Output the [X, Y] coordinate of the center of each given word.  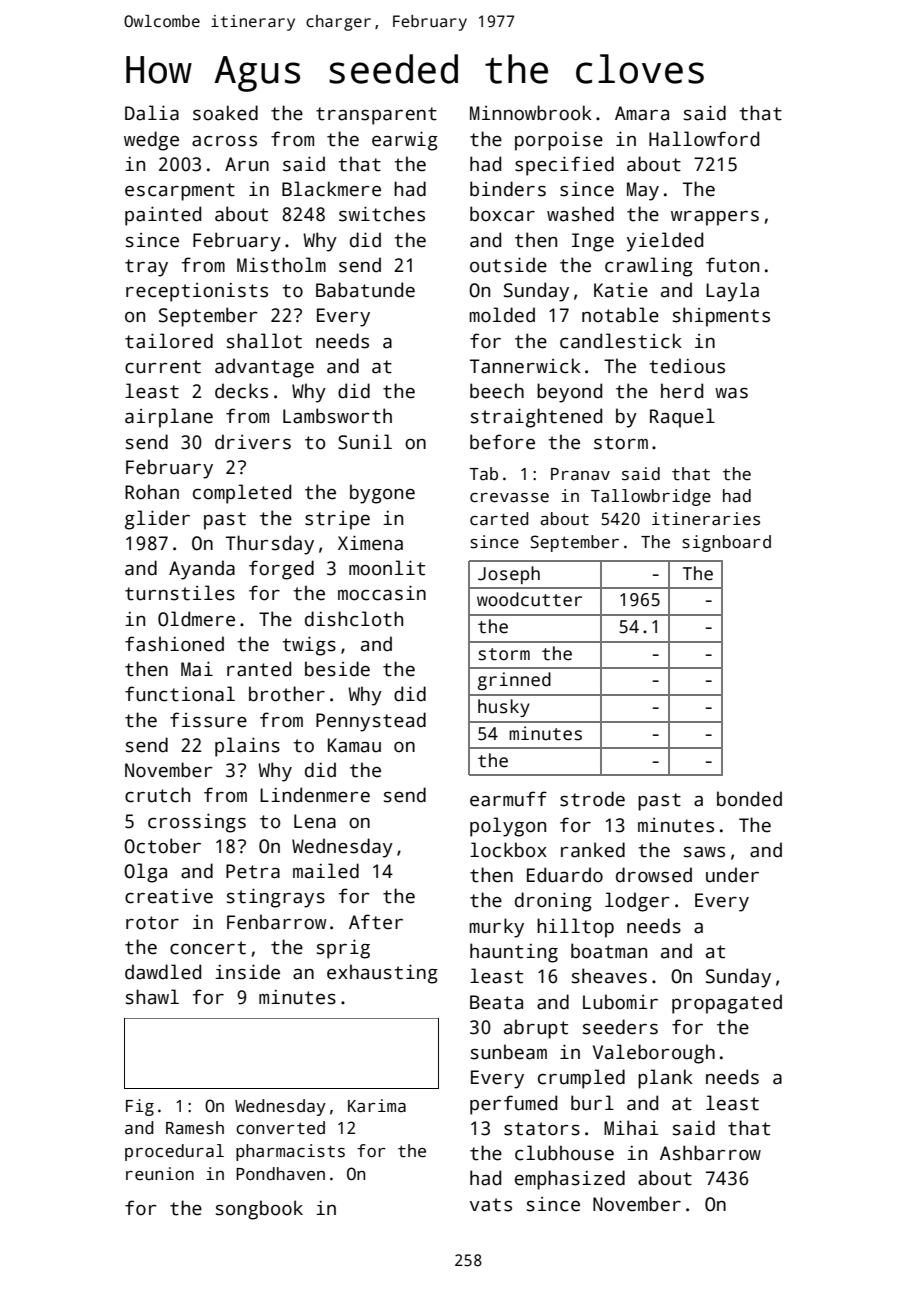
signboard [726, 543]
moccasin [382, 593]
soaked [225, 113]
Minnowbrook [531, 113]
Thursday [270, 545]
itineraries [706, 519]
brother [287, 694]
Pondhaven [280, 1174]
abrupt [536, 1029]
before [502, 442]
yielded [665, 242]
